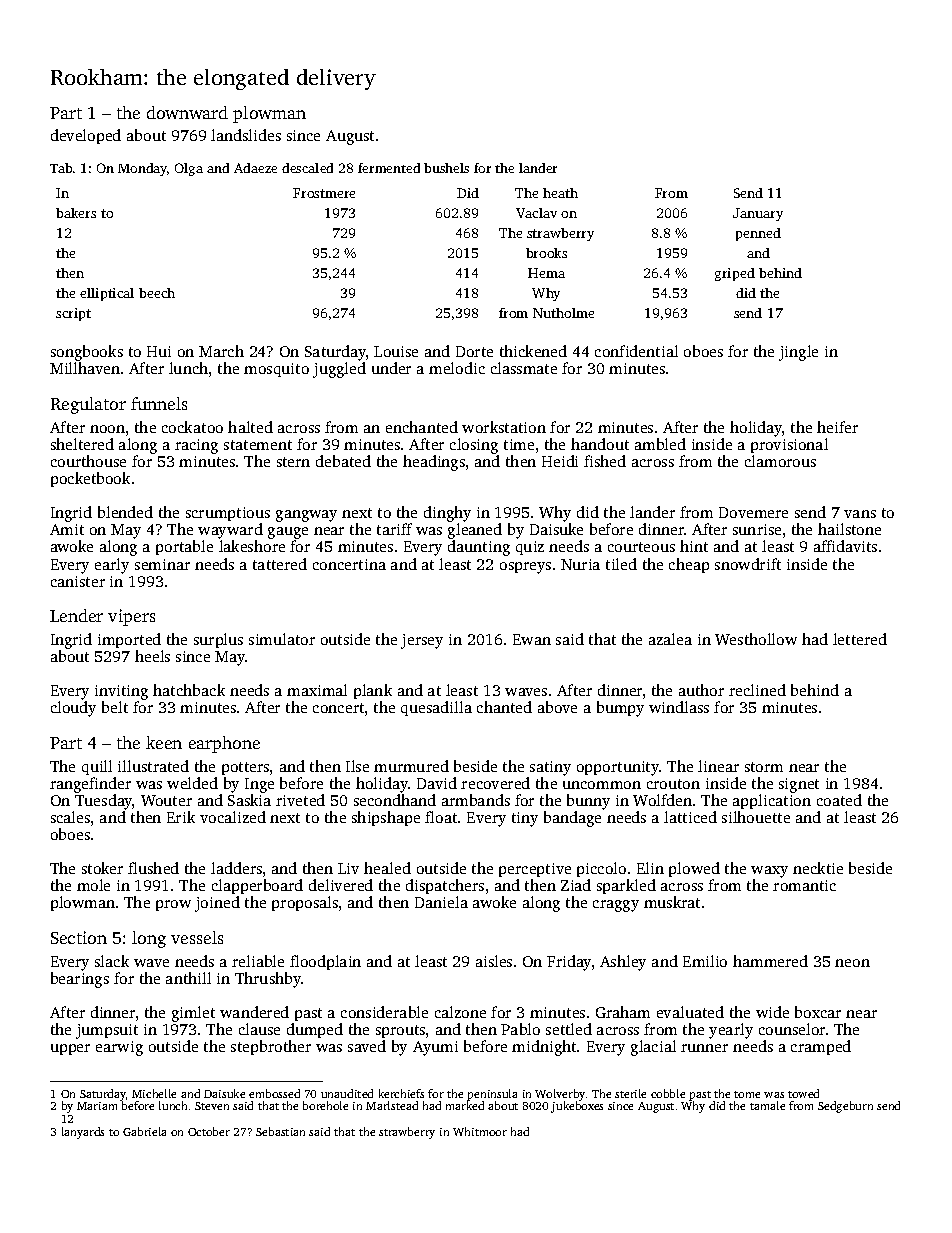 The image size is (952, 1233). What do you see at coordinates (446, 168) in the screenshot?
I see `bushels` at bounding box center [446, 168].
